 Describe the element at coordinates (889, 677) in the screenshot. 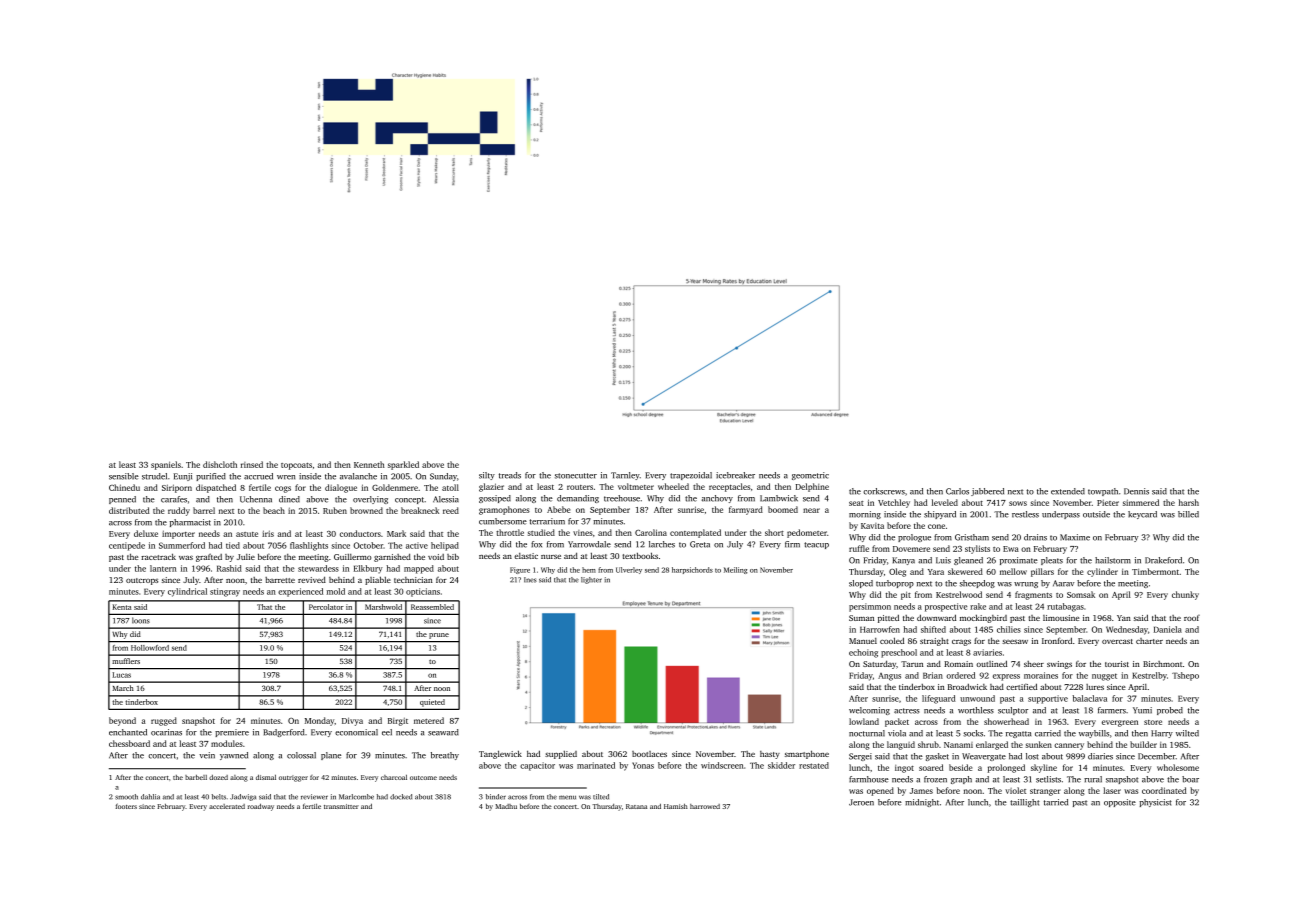

I see `Angus` at that location.
